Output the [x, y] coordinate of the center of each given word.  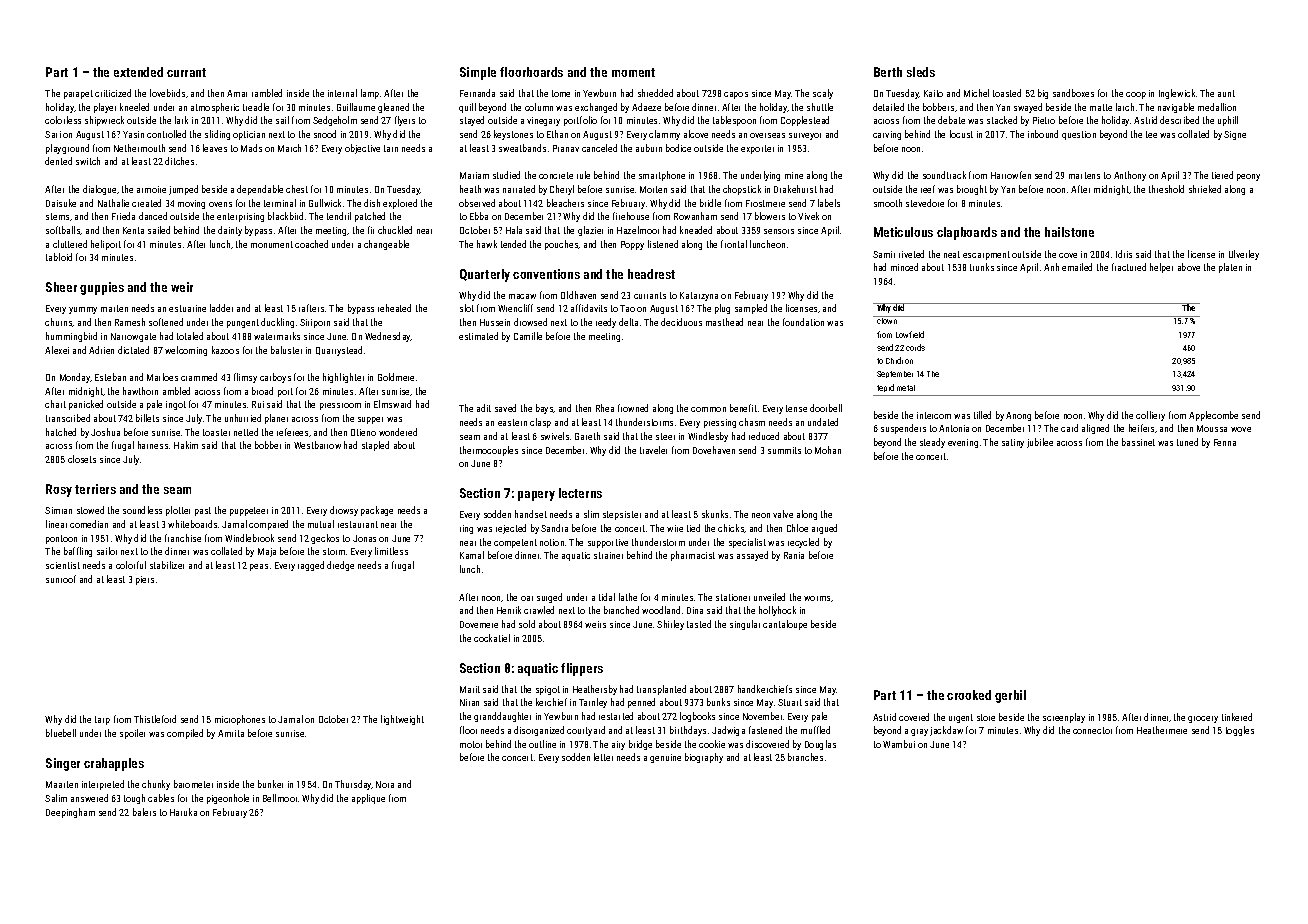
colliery [1150, 416]
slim [591, 514]
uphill [1228, 121]
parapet [78, 94]
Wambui [899, 744]
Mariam [474, 175]
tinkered [1237, 717]
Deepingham [70, 813]
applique [368, 799]
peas [259, 567]
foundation [803, 322]
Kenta [133, 230]
